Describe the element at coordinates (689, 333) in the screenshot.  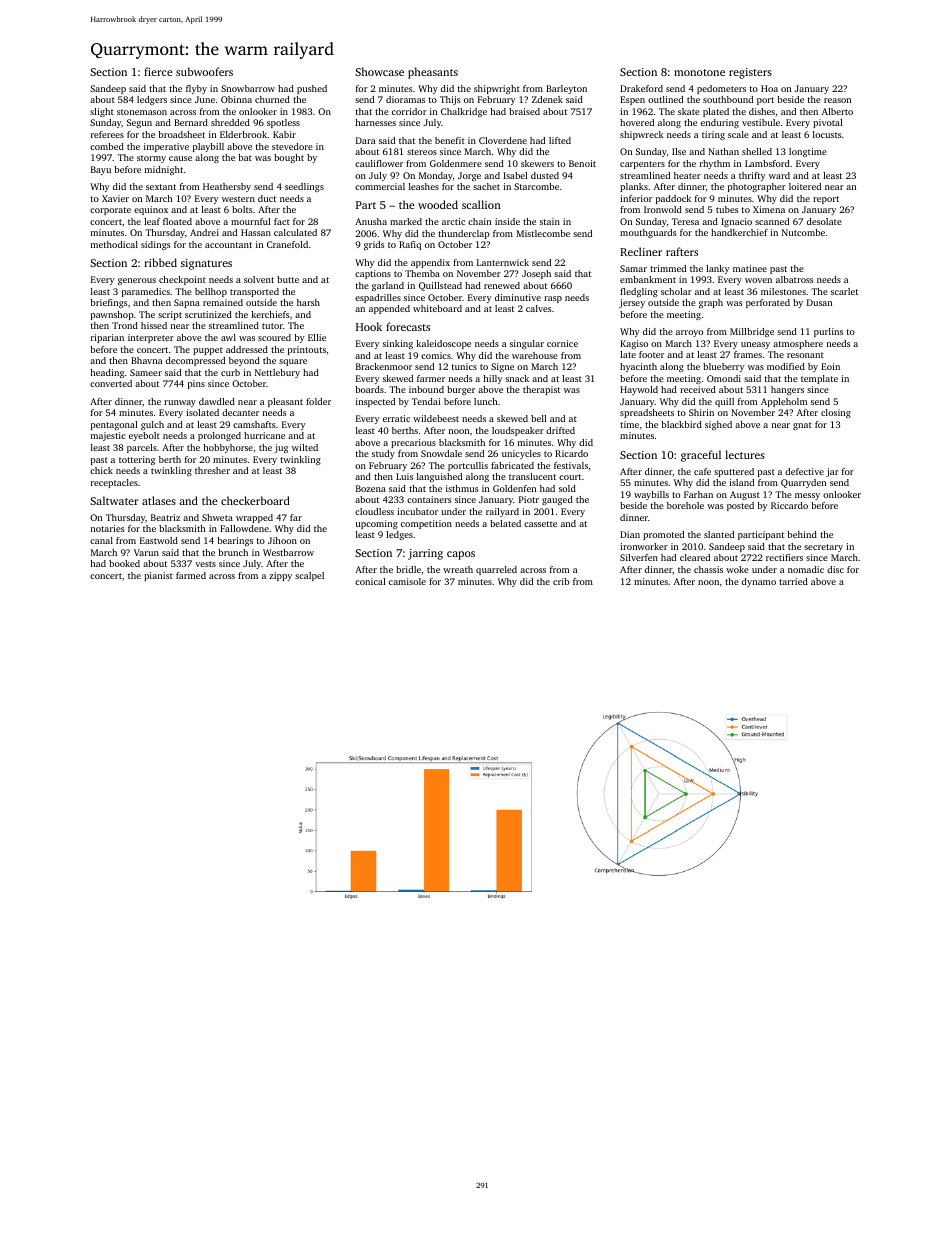
I see `arroyo` at that location.
